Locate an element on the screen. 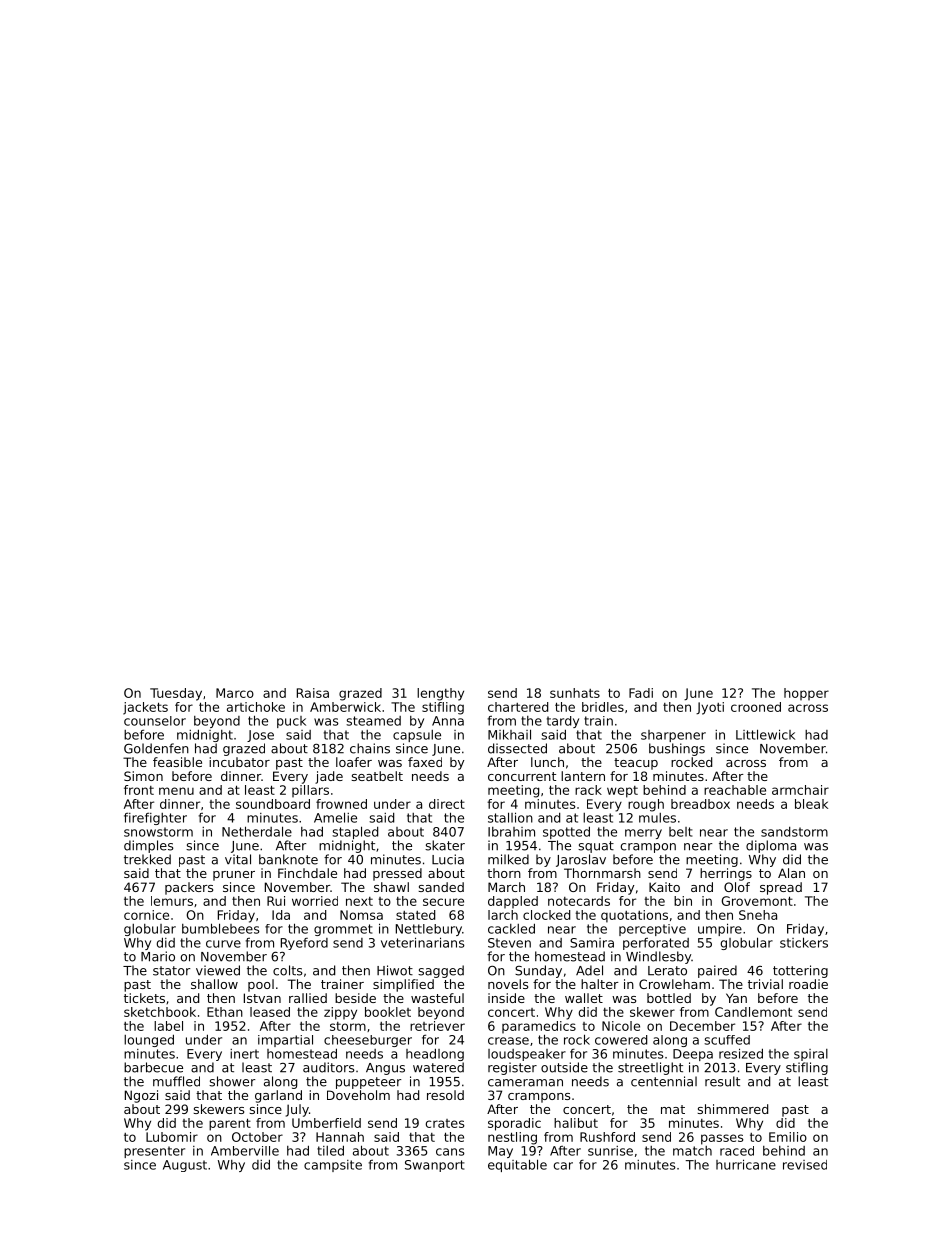 The image size is (952, 1233). loafer is located at coordinates (354, 762).
